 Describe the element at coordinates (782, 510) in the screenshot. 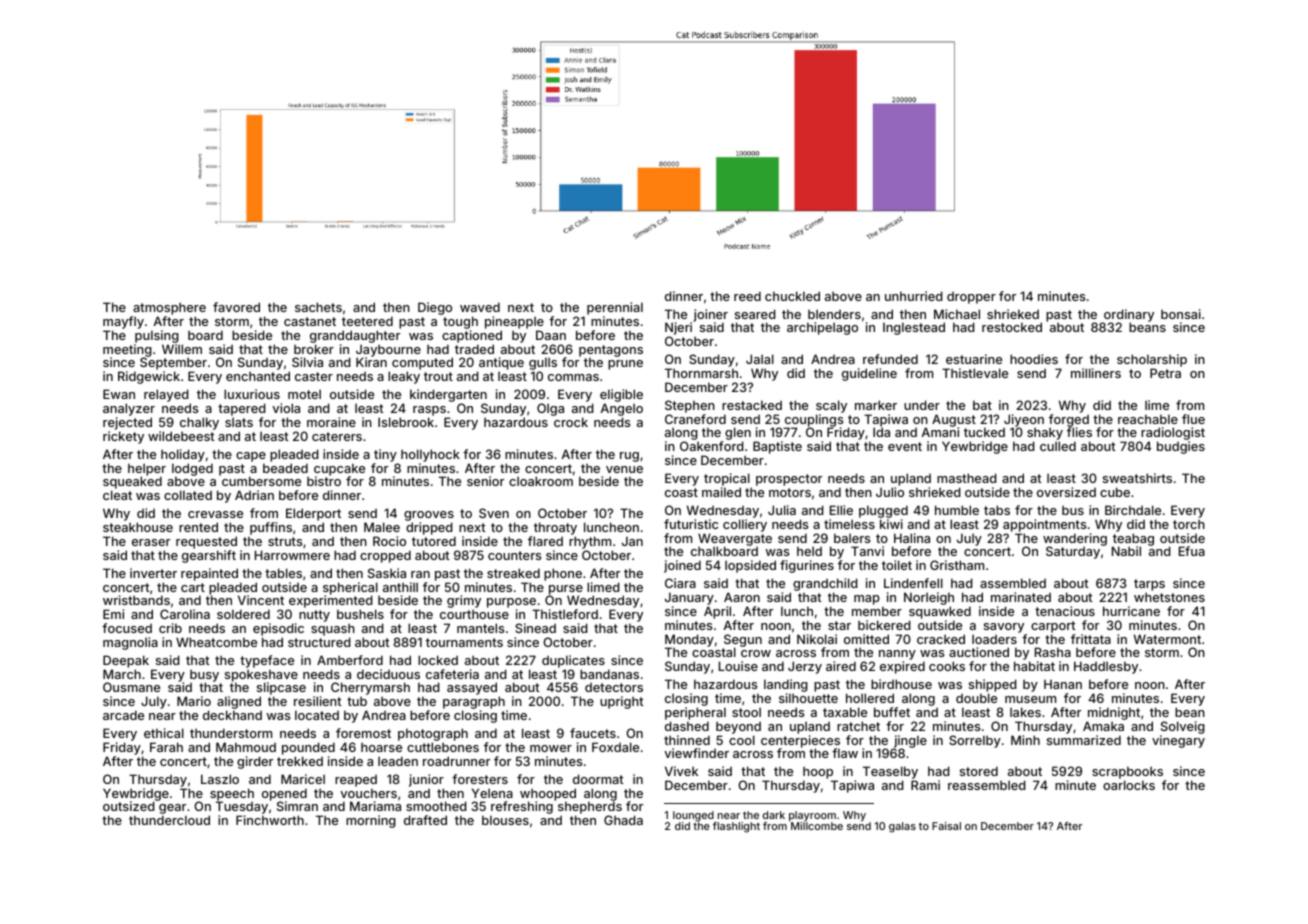

I see `Julia` at that location.
